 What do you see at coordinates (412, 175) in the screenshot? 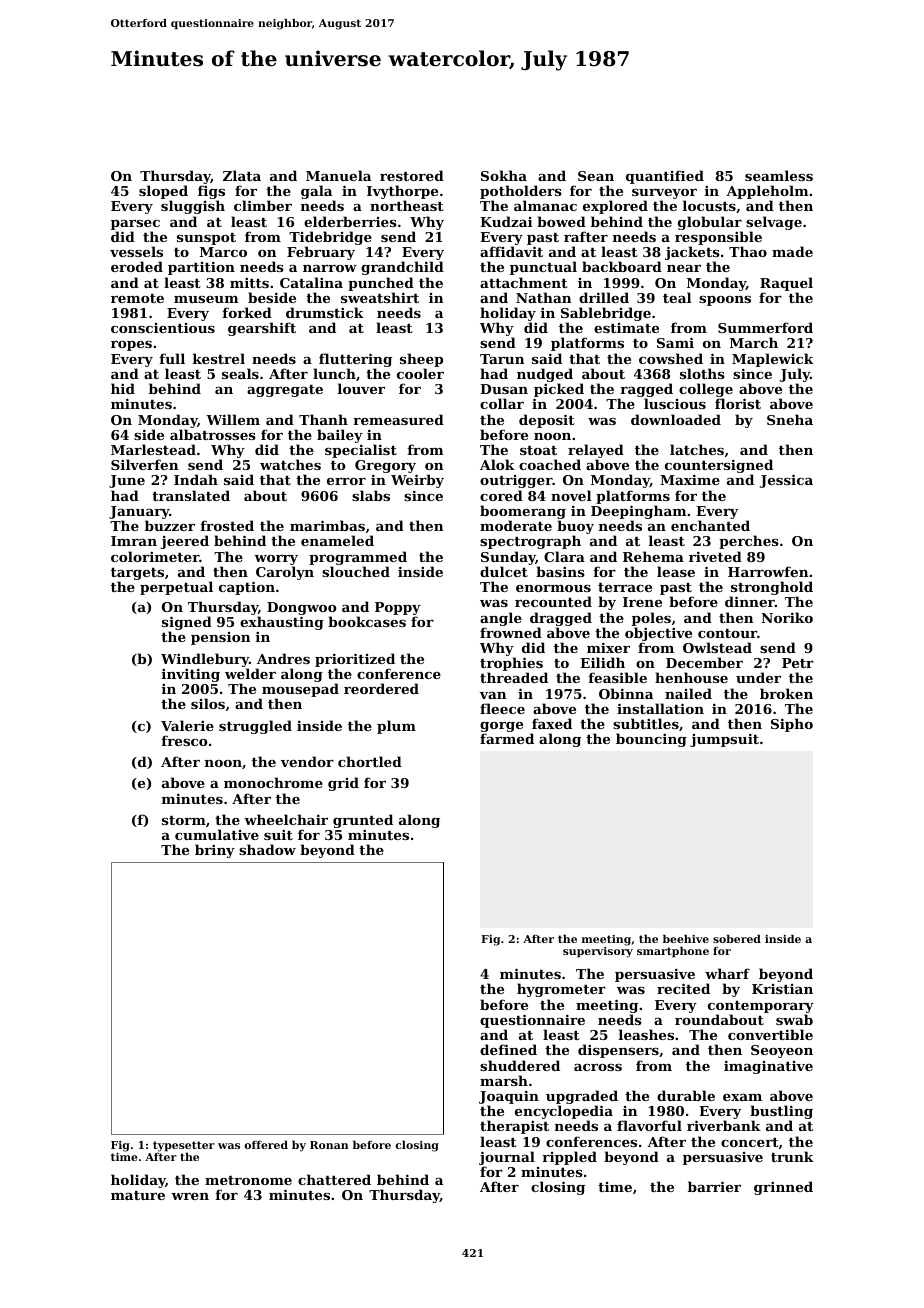
I see `restored` at bounding box center [412, 175].
